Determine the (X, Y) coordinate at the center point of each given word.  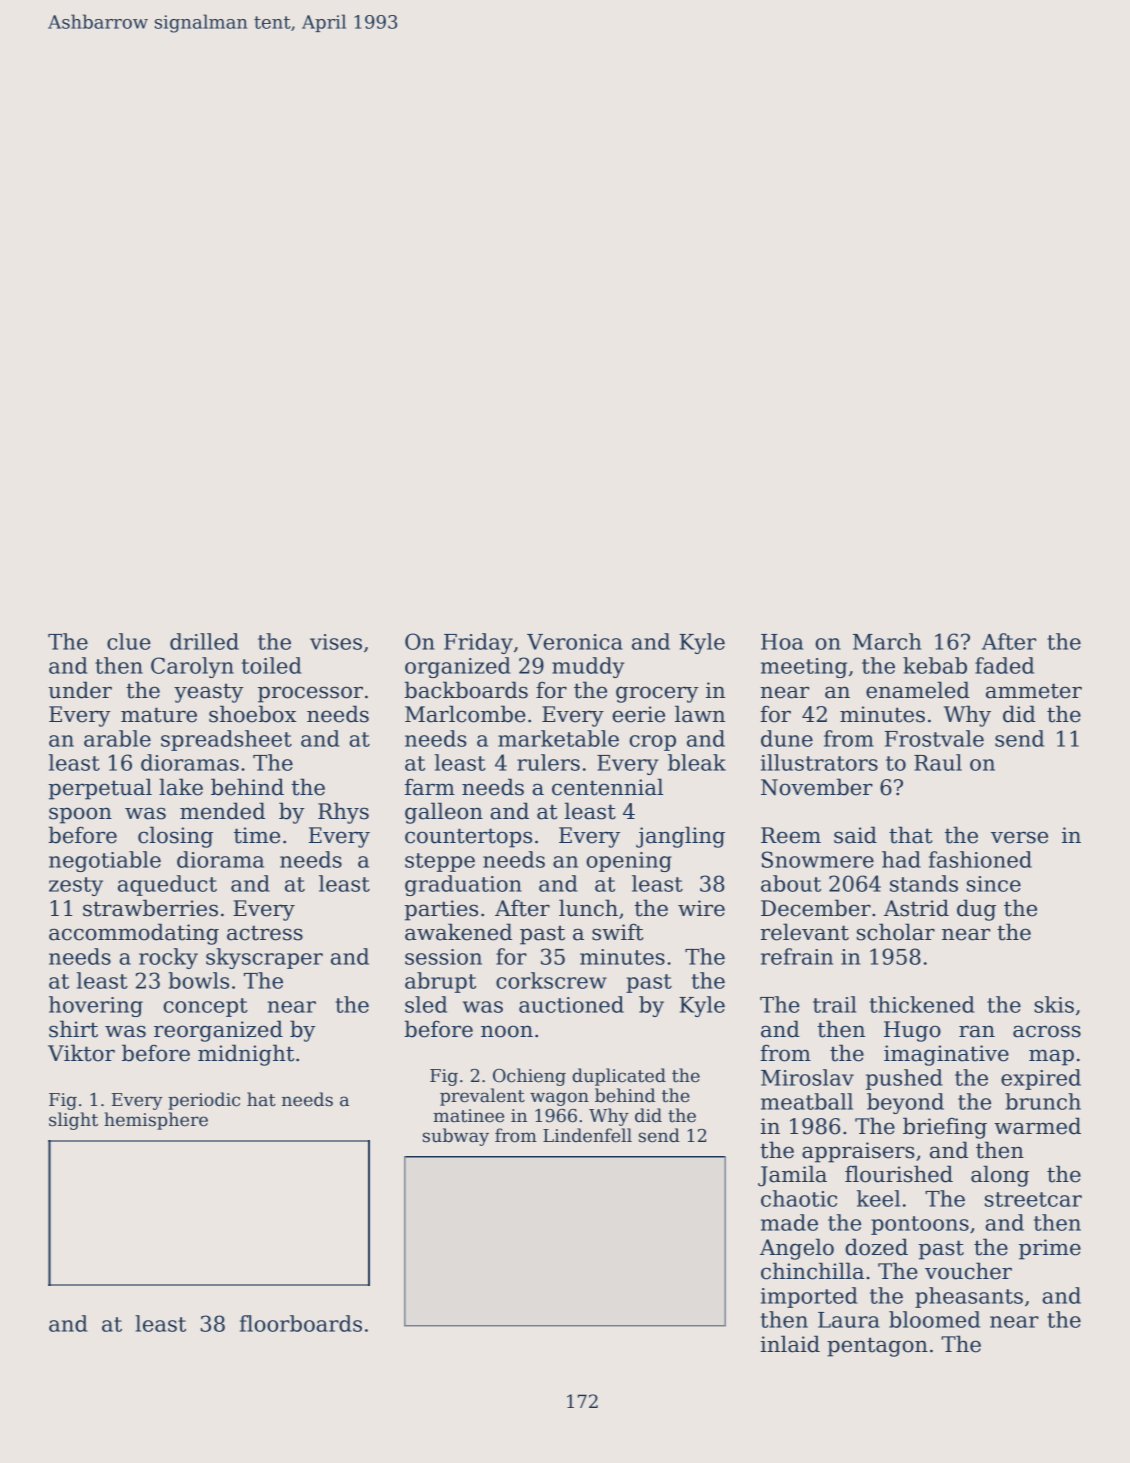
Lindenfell (587, 1135)
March (887, 641)
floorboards (301, 1323)
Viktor (81, 1053)
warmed (1037, 1126)
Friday (478, 643)
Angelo (797, 1249)
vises (336, 642)
